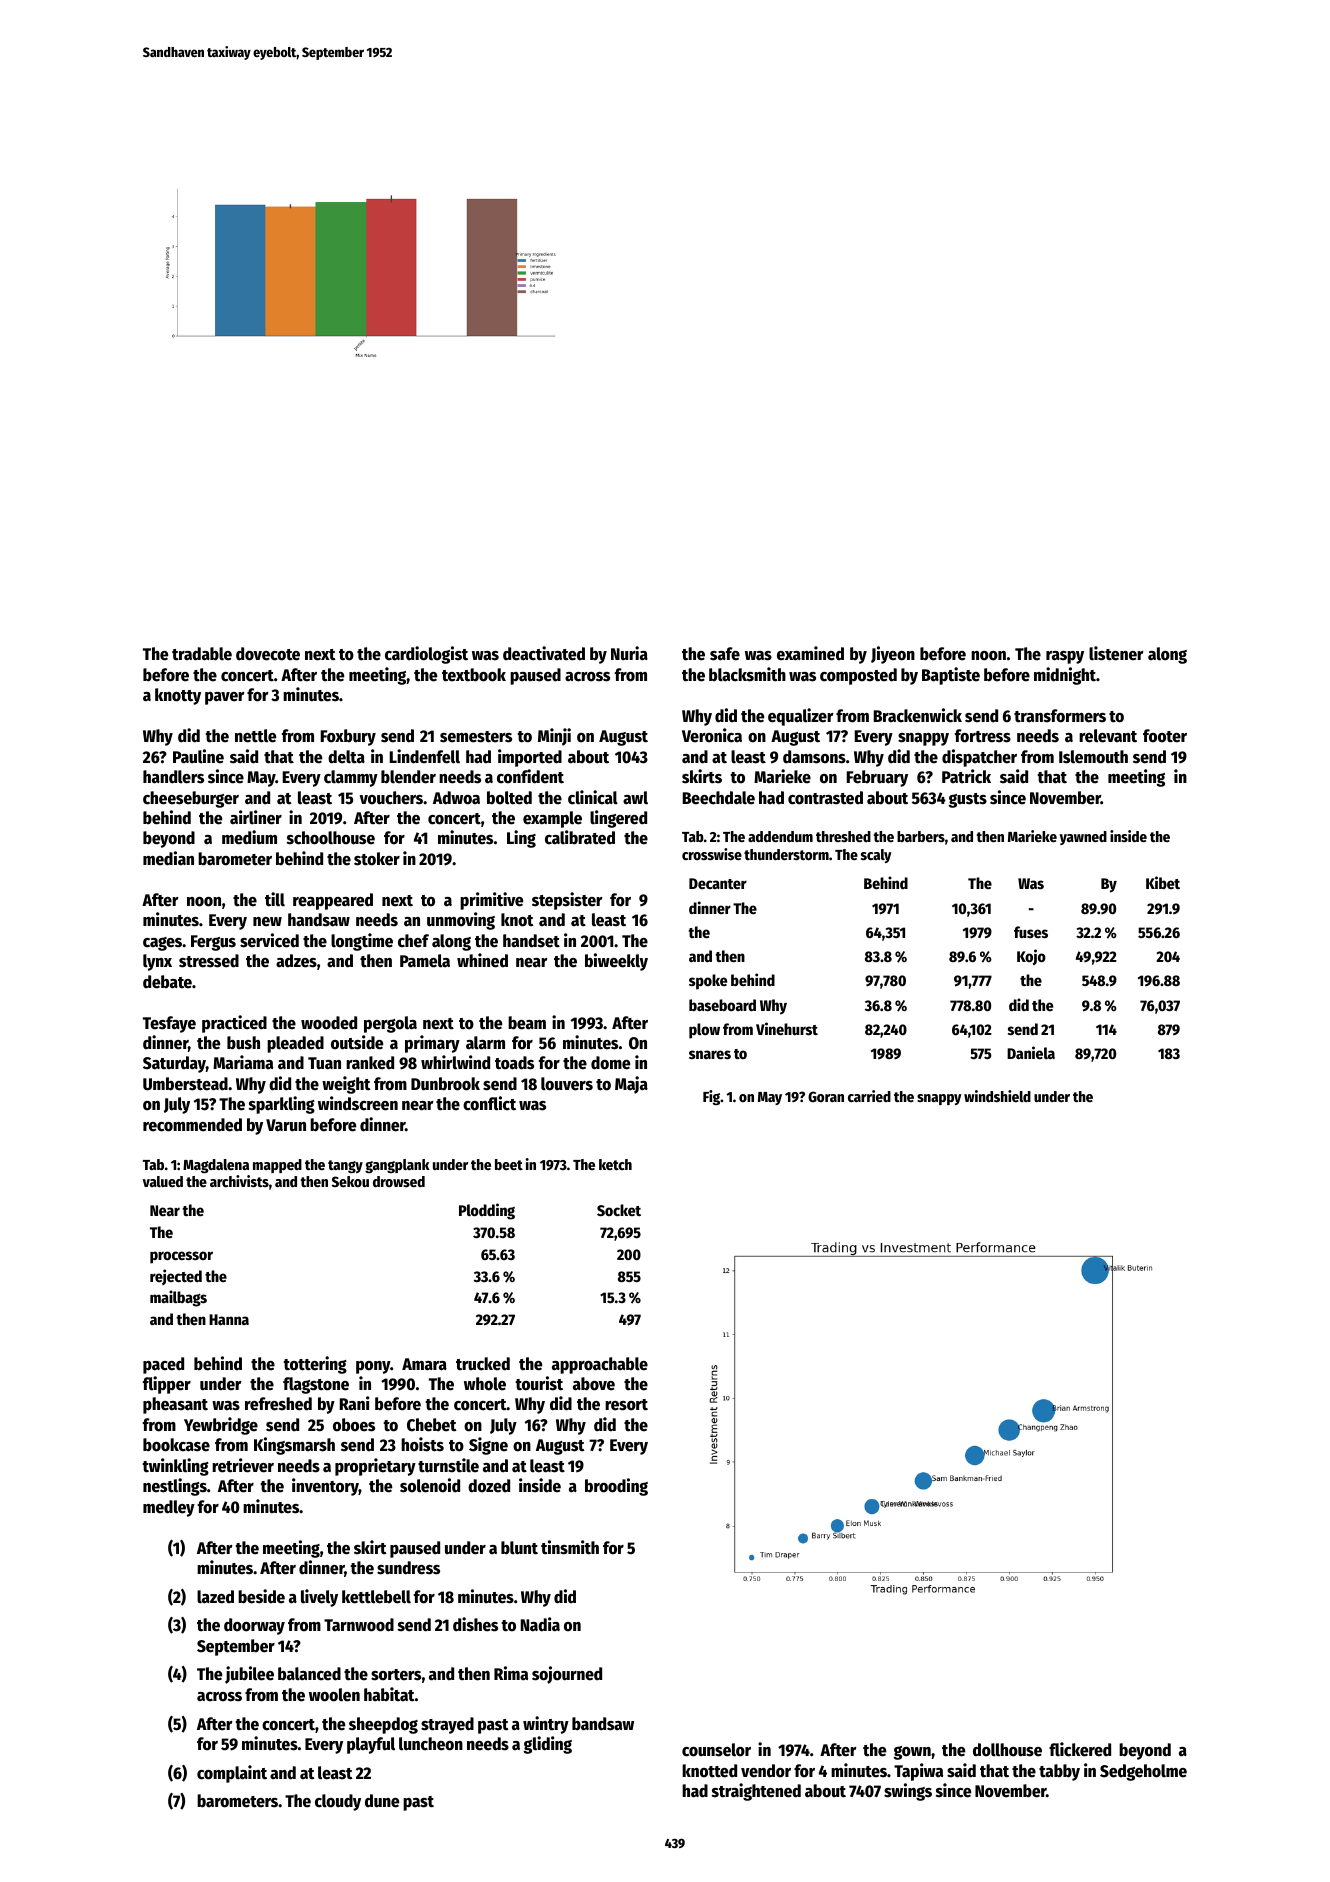 The height and width of the screenshot is (1882, 1330). I want to click on stepsister, so click(567, 901).
